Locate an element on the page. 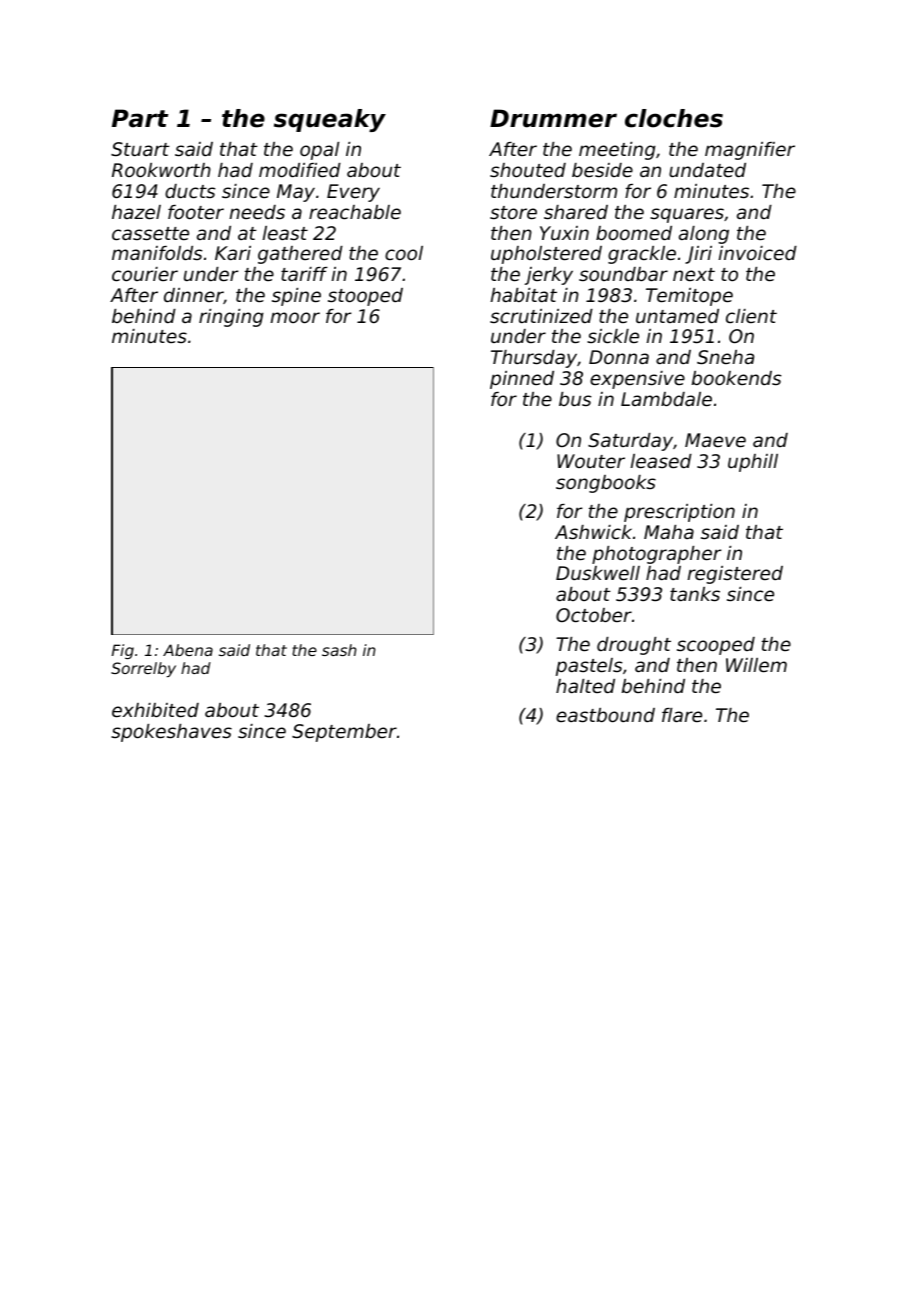 This image has height=1311, width=924. September is located at coordinates (344, 733).
